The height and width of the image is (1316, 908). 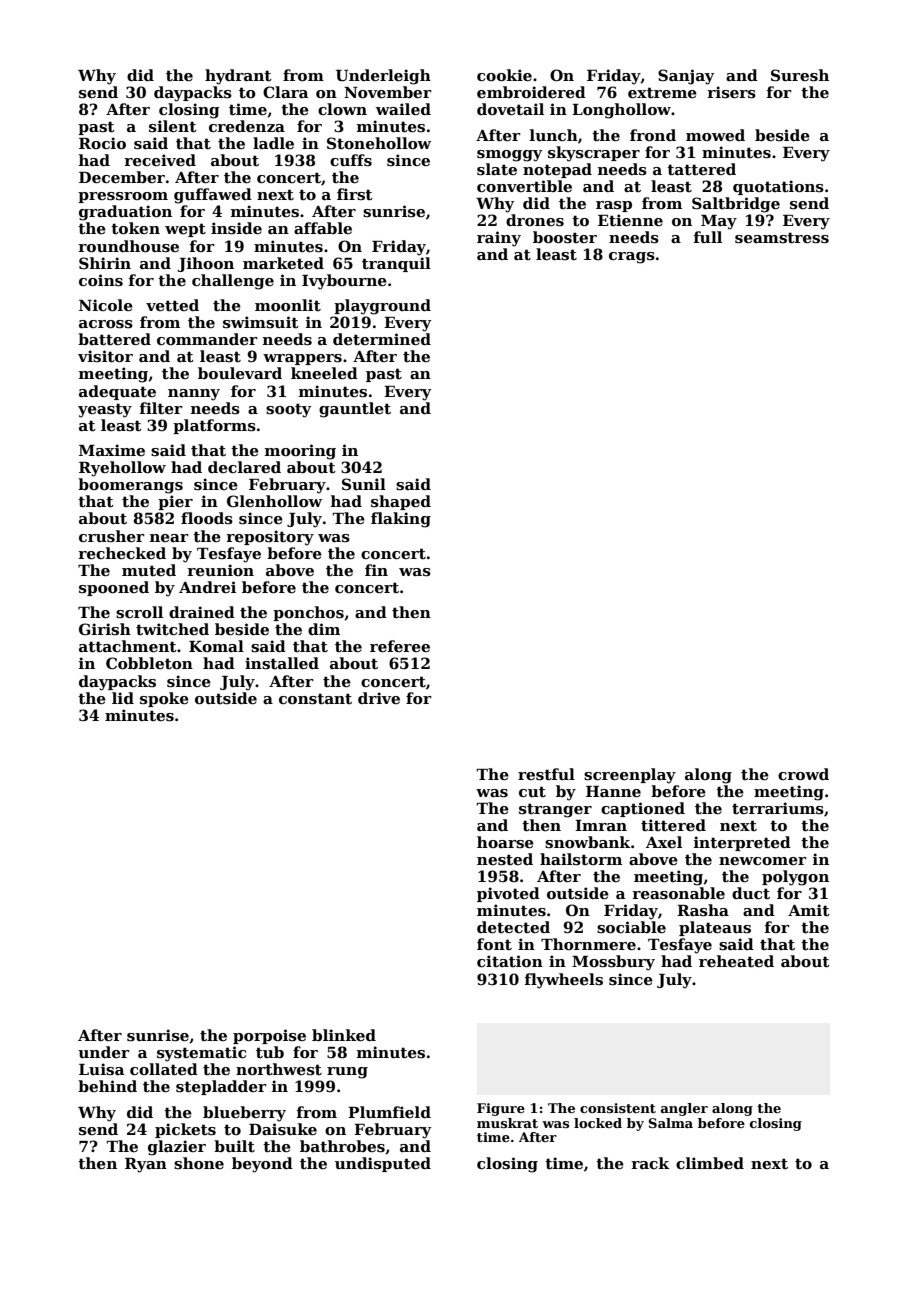 What do you see at coordinates (684, 1109) in the image?
I see `angler` at bounding box center [684, 1109].
